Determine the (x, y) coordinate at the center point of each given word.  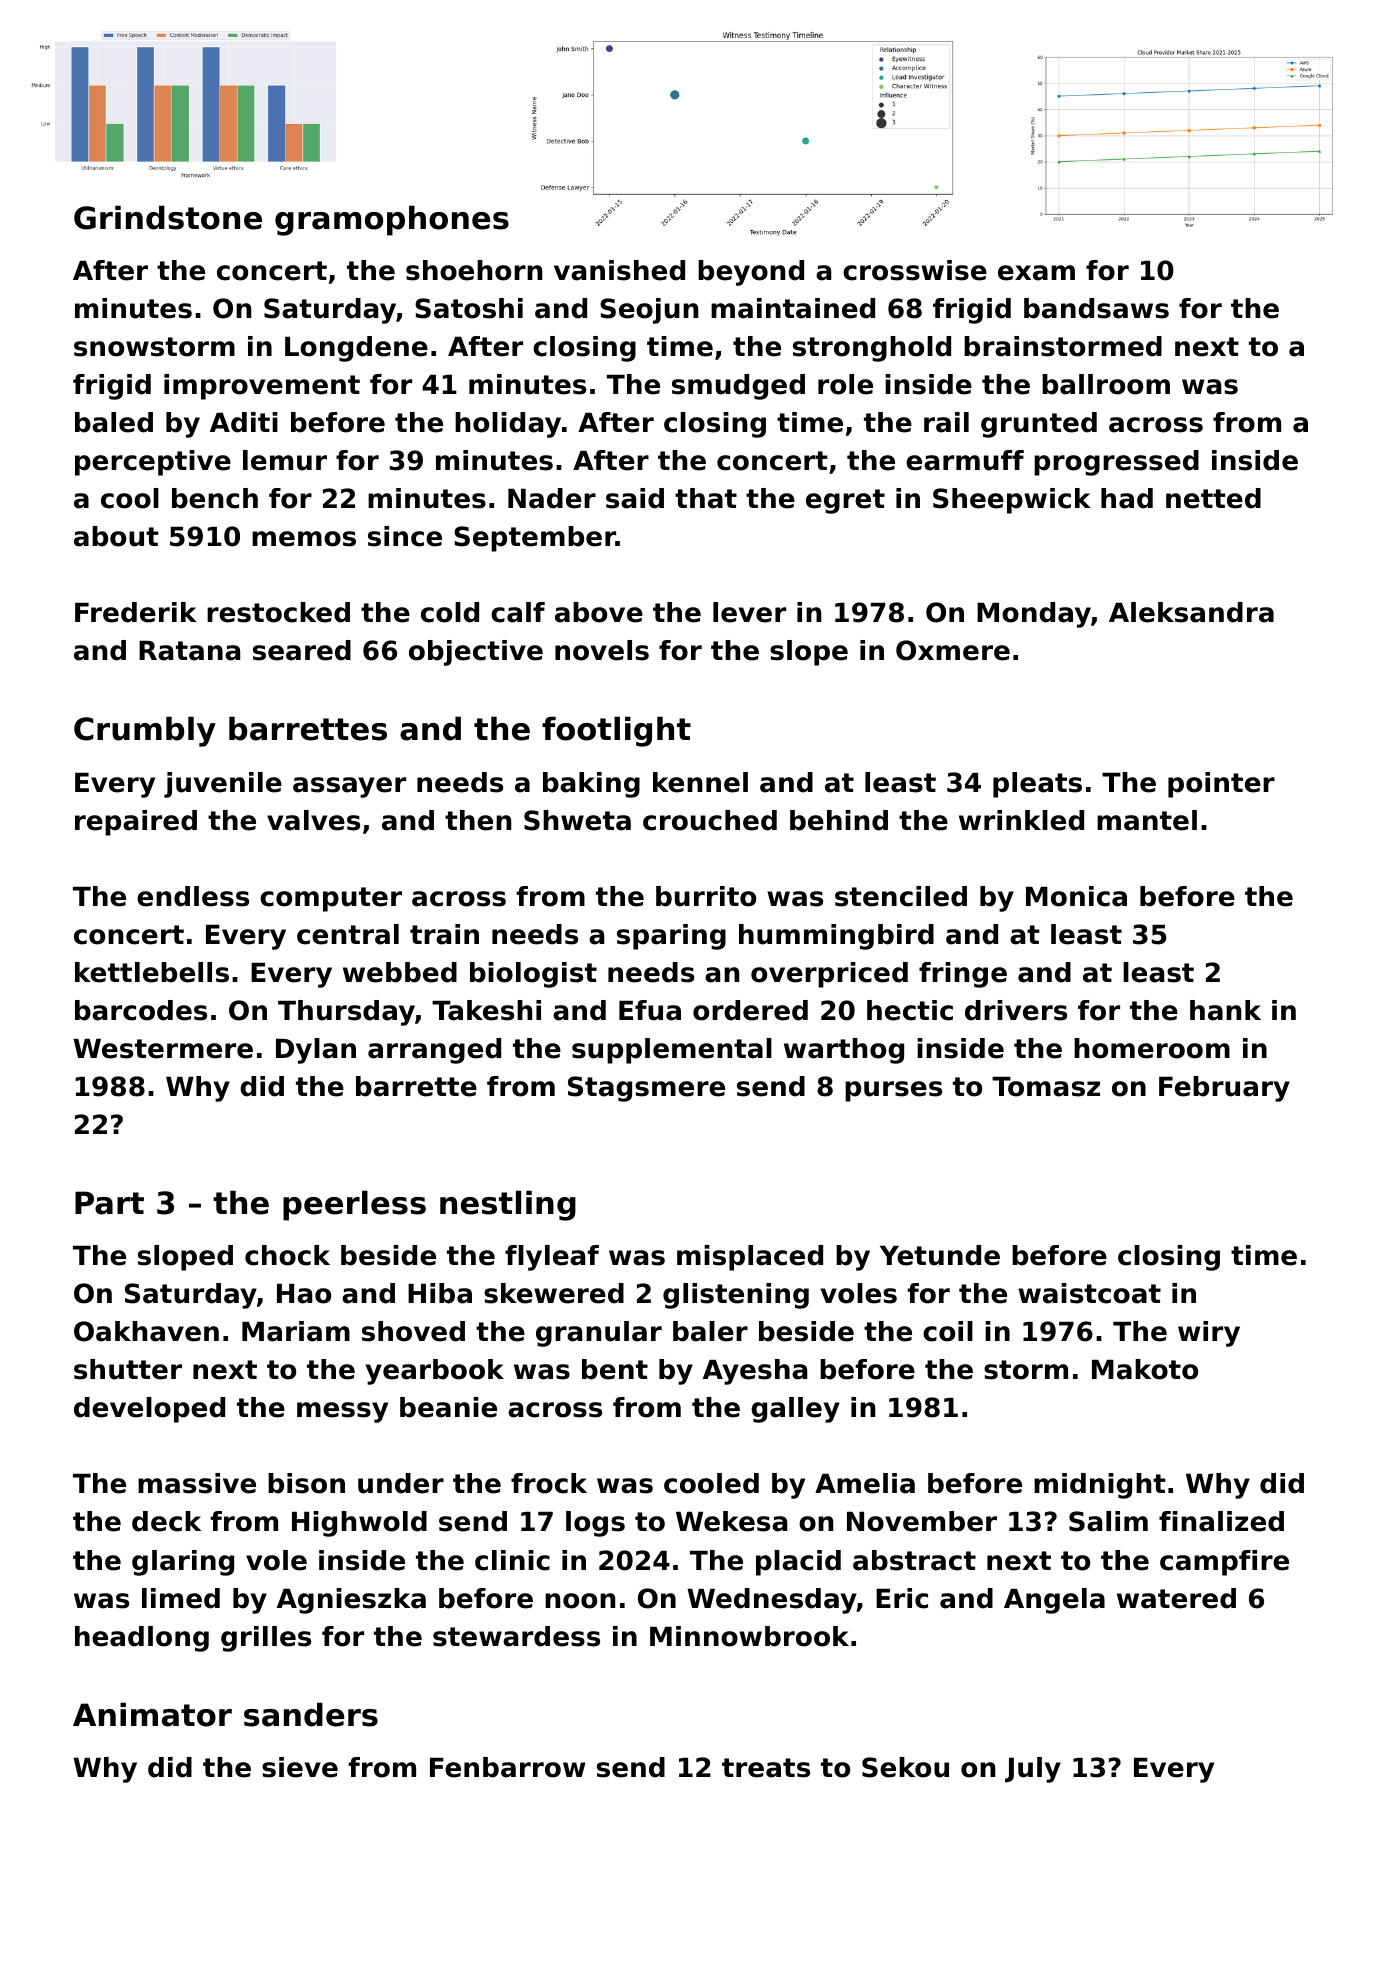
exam (1036, 273)
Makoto (1145, 1369)
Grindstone (168, 217)
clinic (512, 1560)
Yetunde (940, 1255)
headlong (142, 1639)
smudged (738, 387)
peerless (354, 1205)
